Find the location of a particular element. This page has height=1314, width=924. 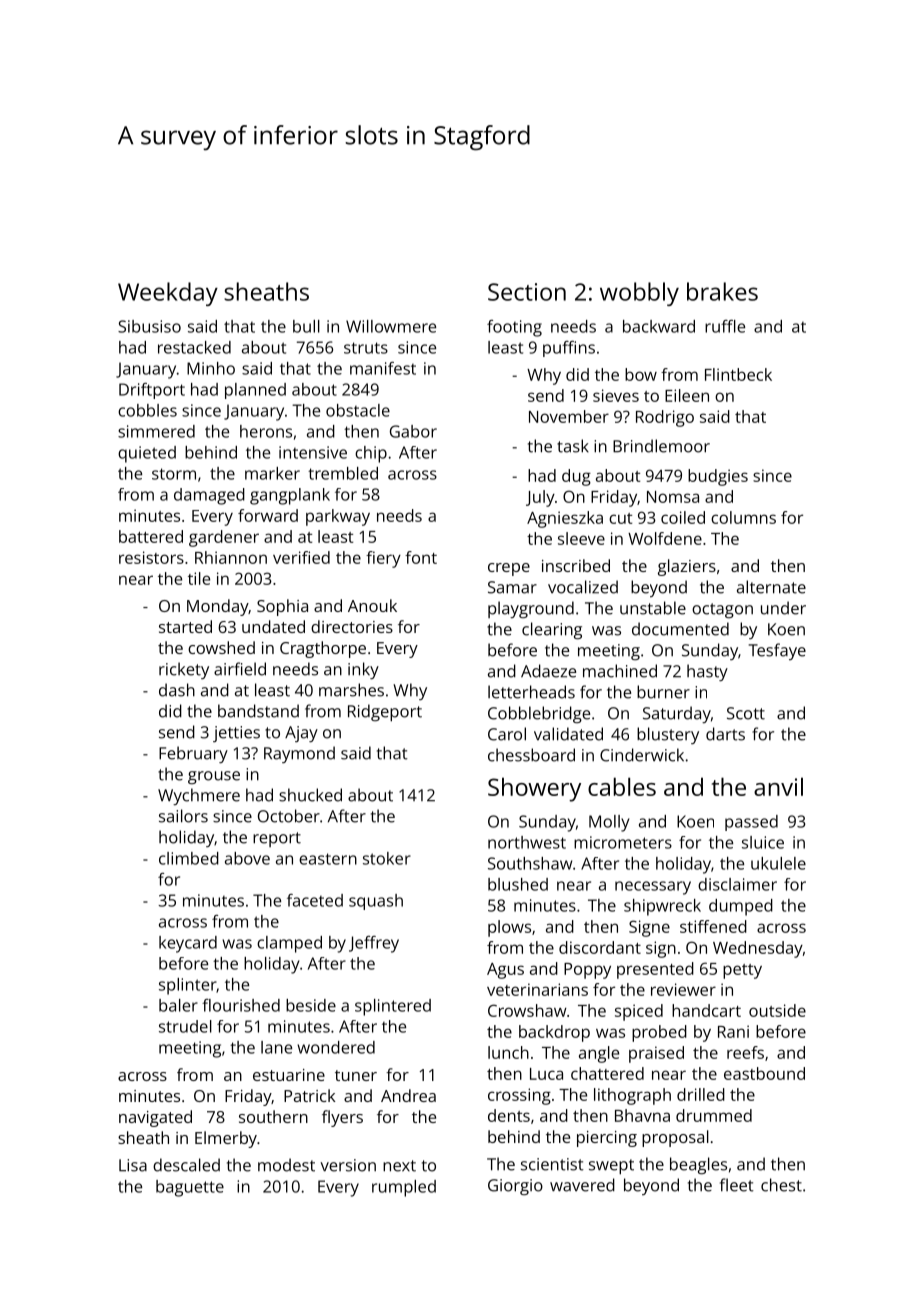

unstable is located at coordinates (653, 608).
